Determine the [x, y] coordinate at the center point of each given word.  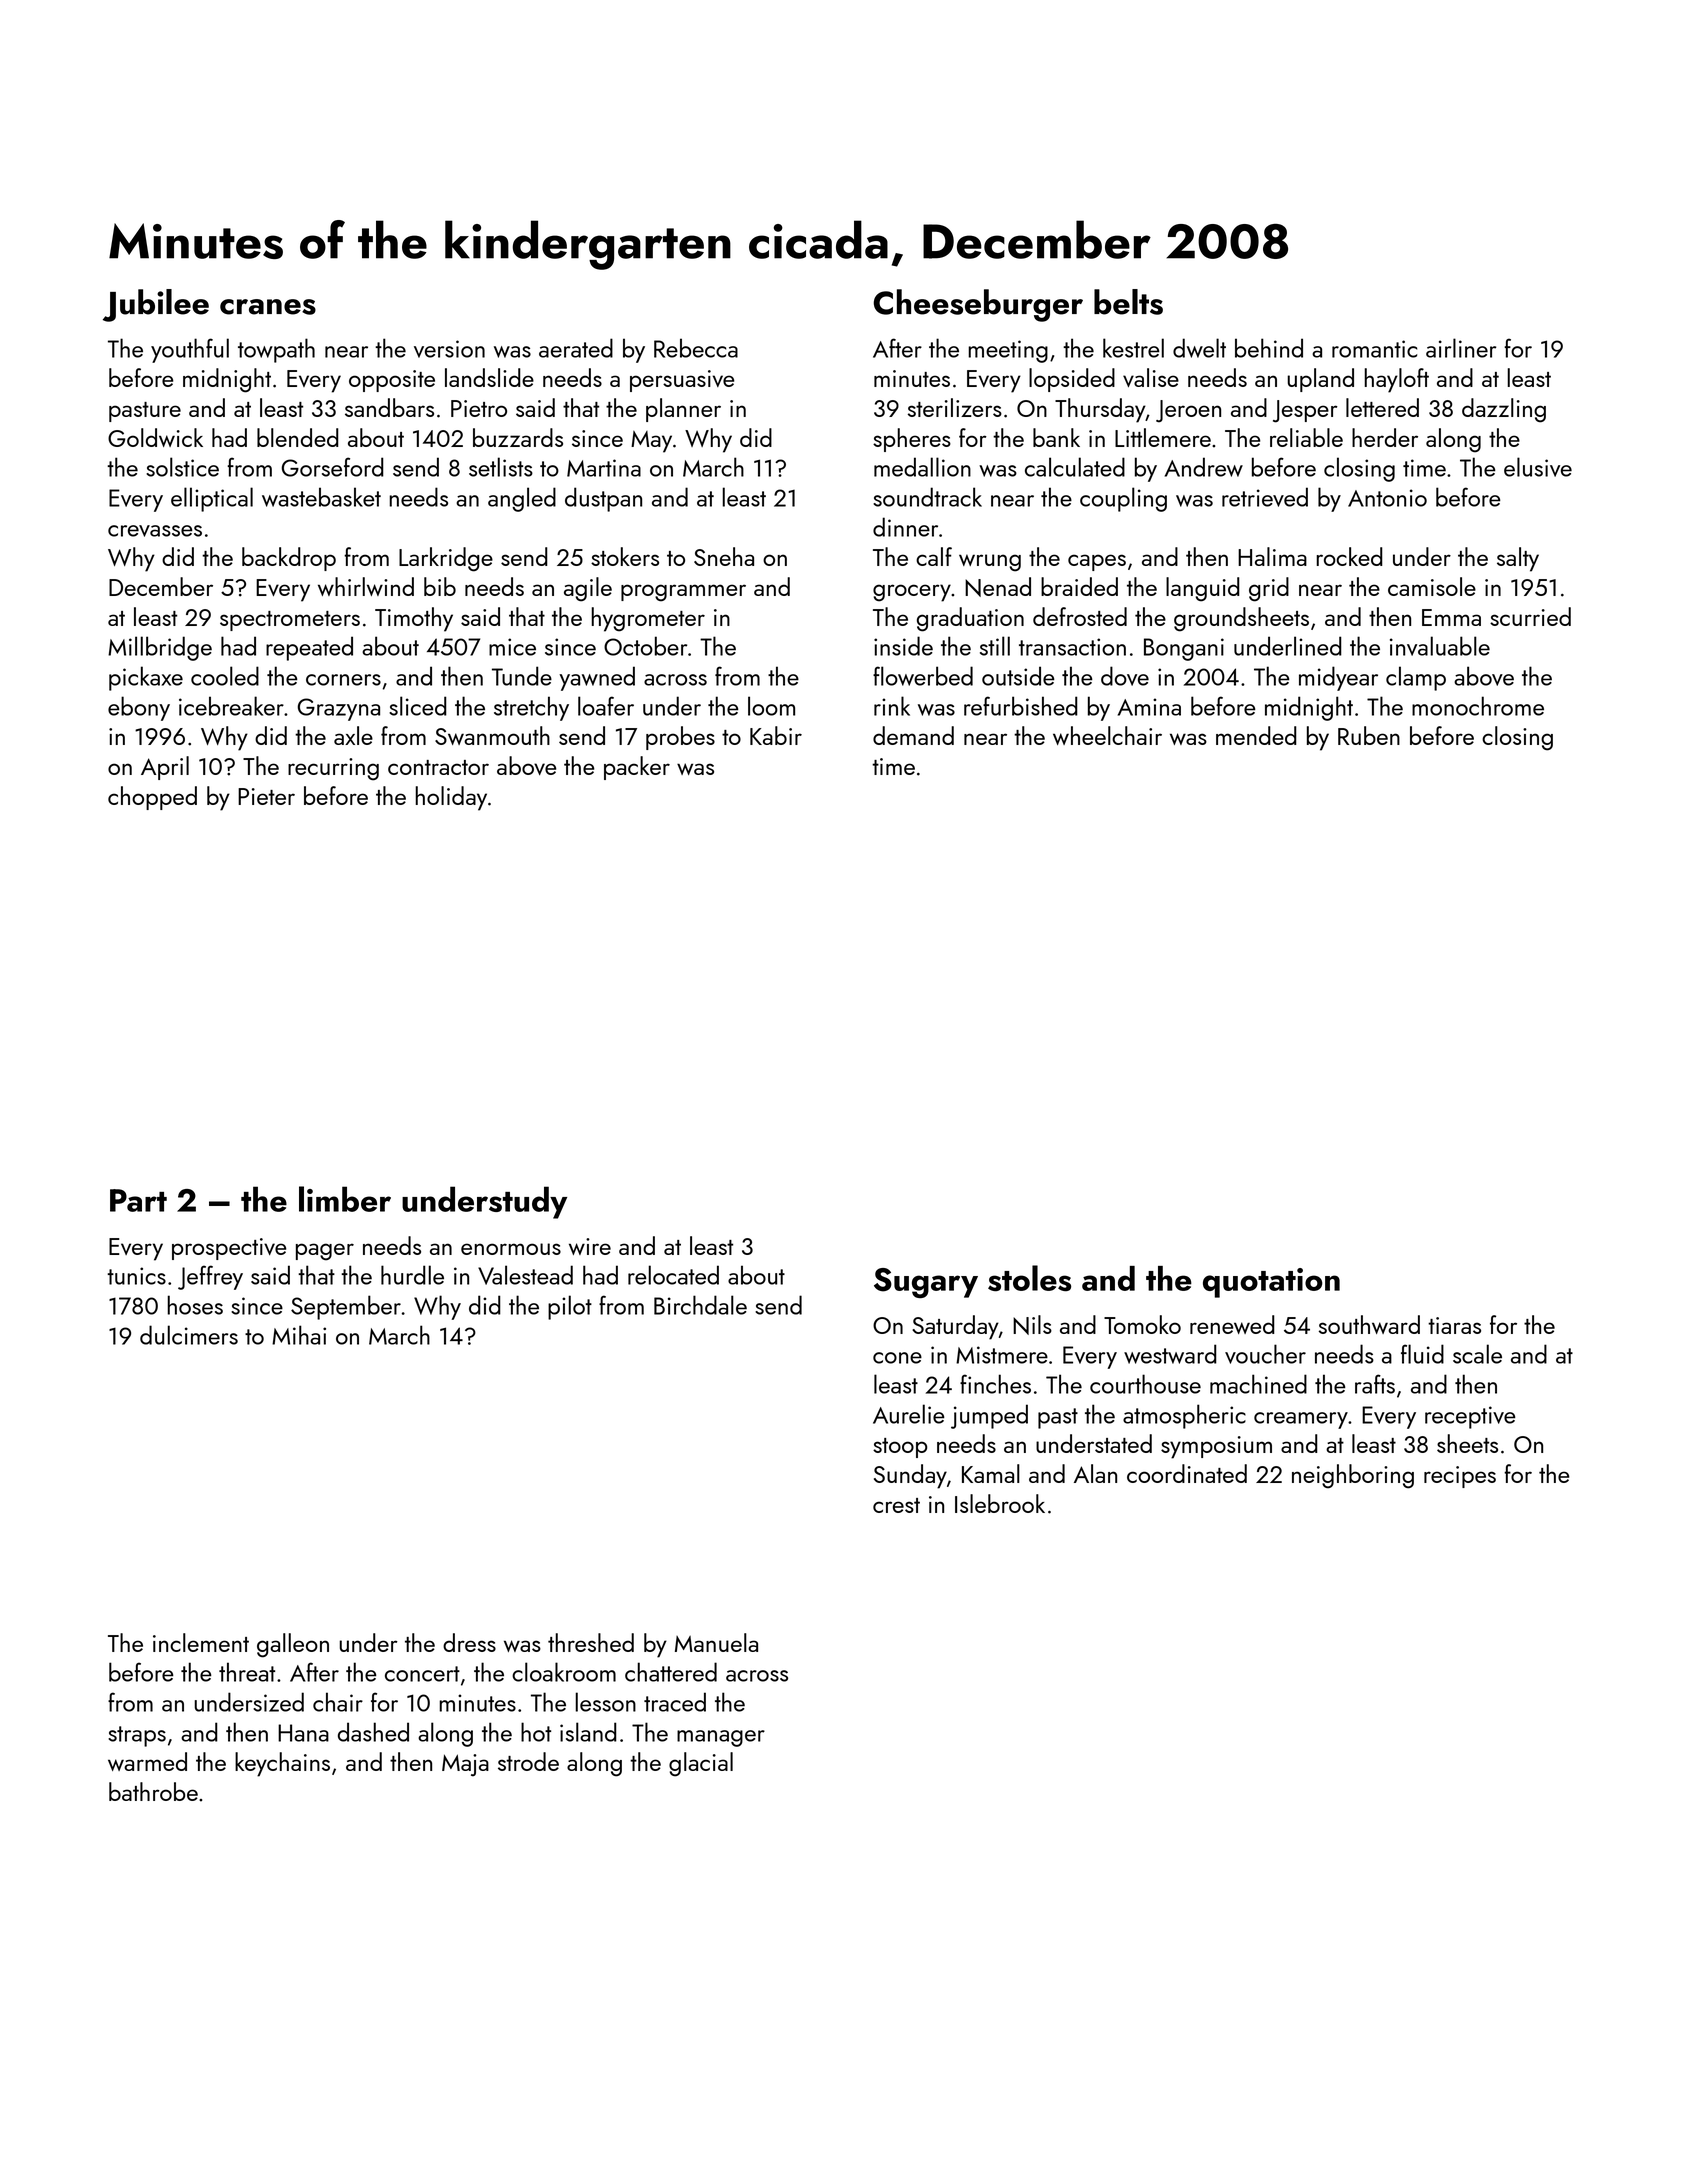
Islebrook [1000, 1503]
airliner [1461, 348]
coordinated [1187, 1473]
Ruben [1369, 735]
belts [1128, 302]
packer [637, 768]
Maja [465, 1765]
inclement [201, 1642]
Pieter [266, 796]
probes [680, 738]
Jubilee [156, 305]
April [165, 768]
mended [1256, 735]
